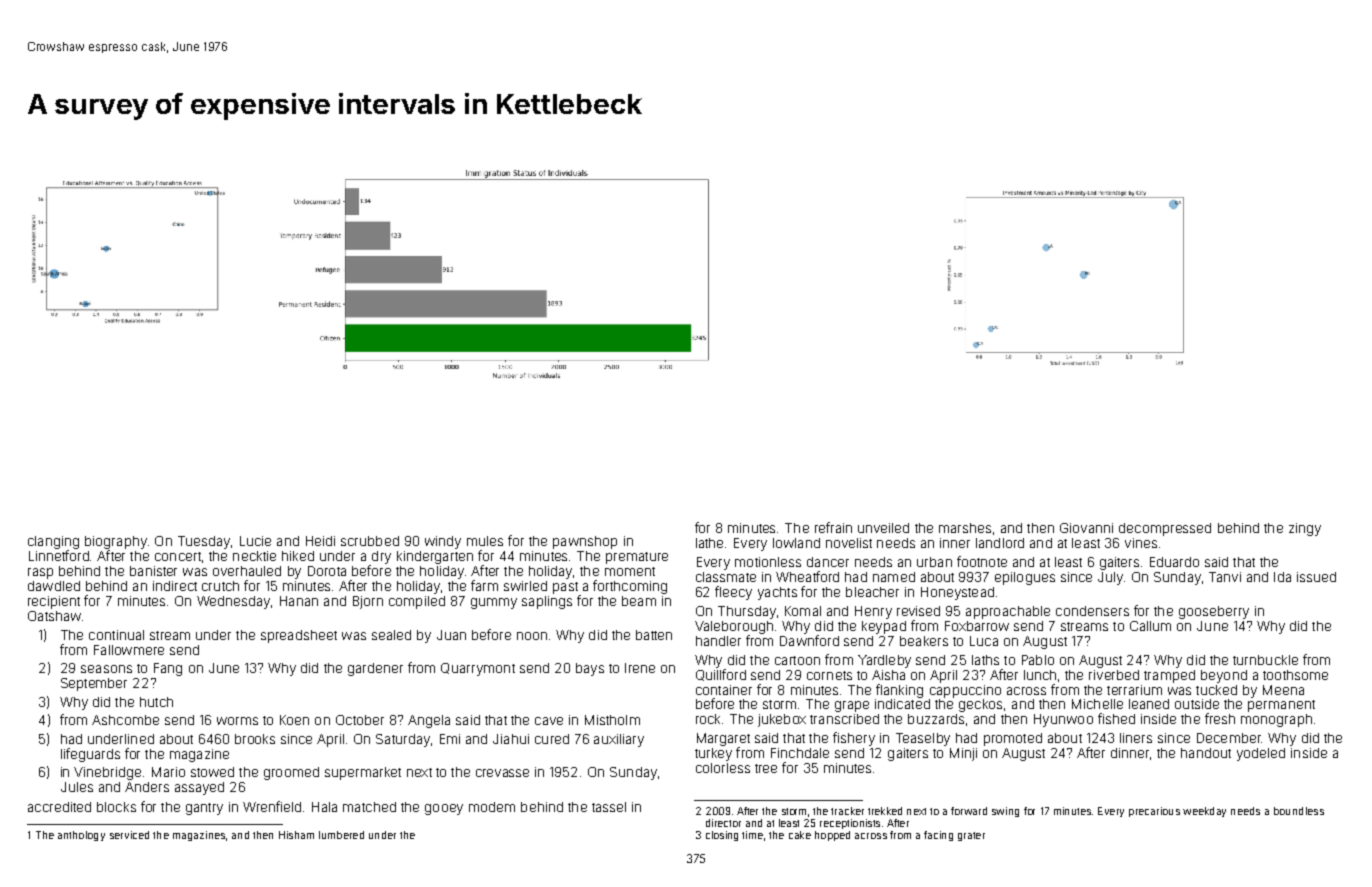 This screenshot has width=1372, height=887. Describe the element at coordinates (370, 541) in the screenshot. I see `scrubbed` at that location.
